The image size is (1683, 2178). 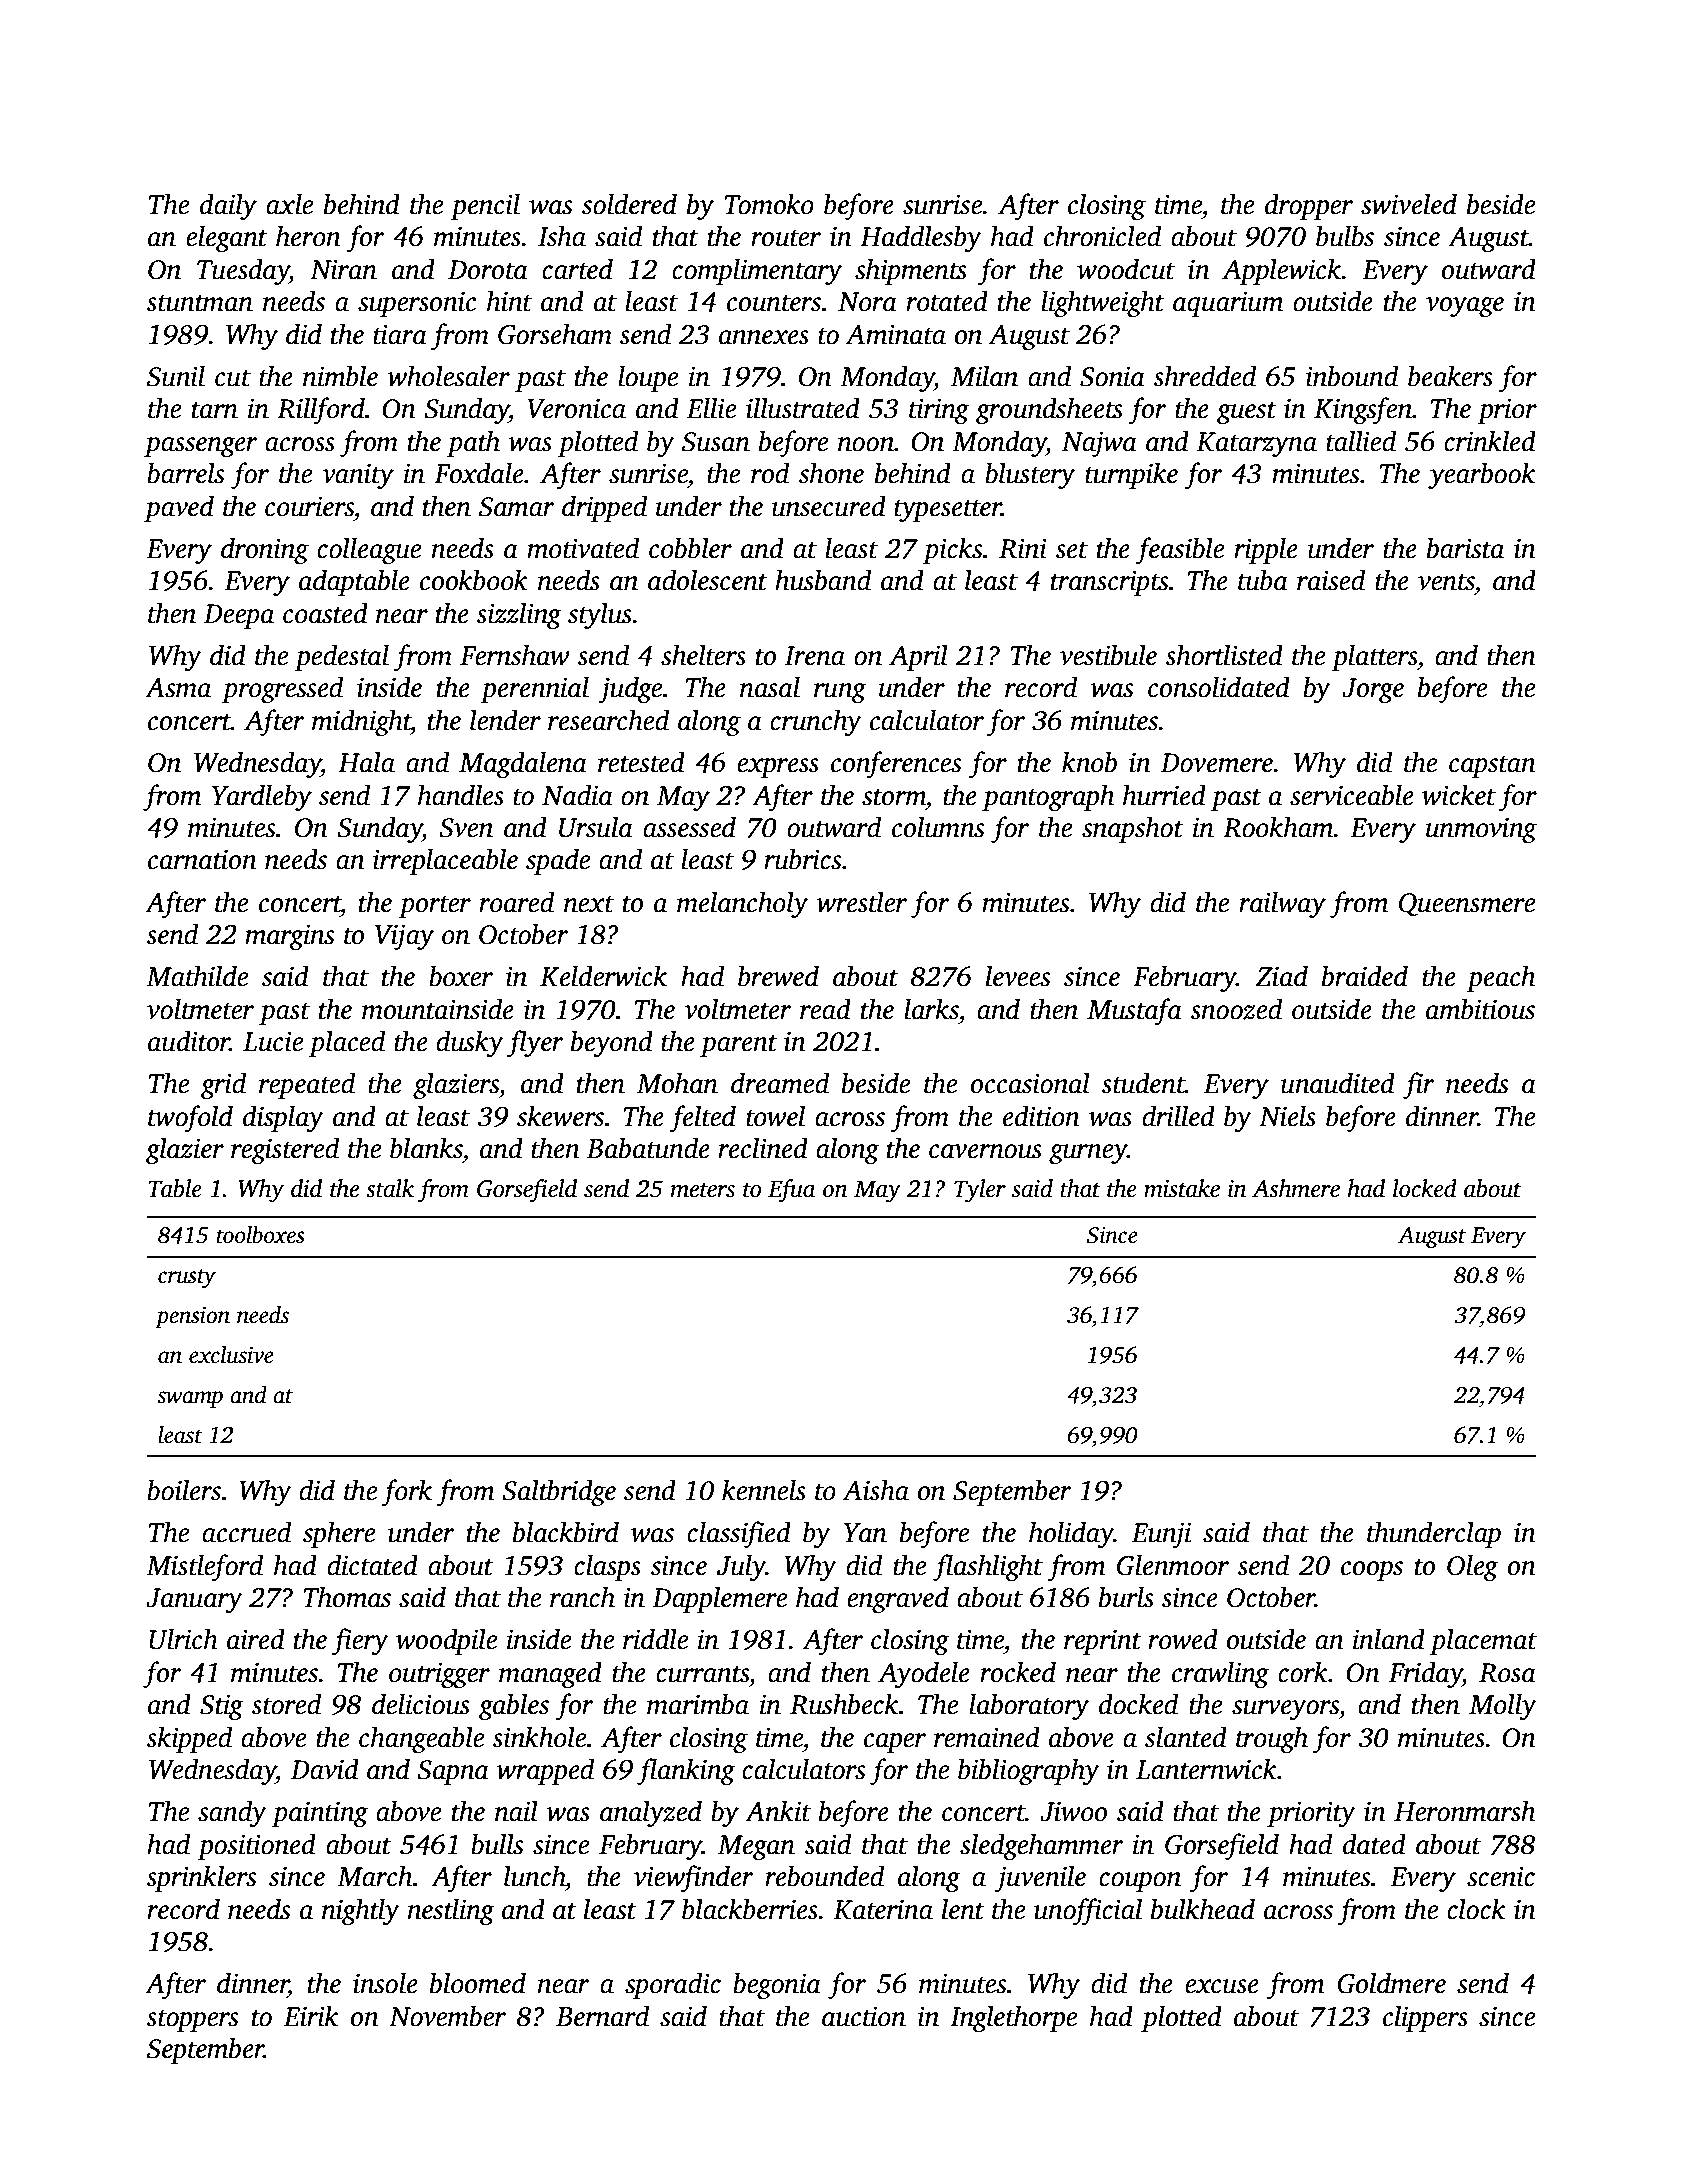 What do you see at coordinates (1425, 1188) in the screenshot?
I see `locked` at bounding box center [1425, 1188].
